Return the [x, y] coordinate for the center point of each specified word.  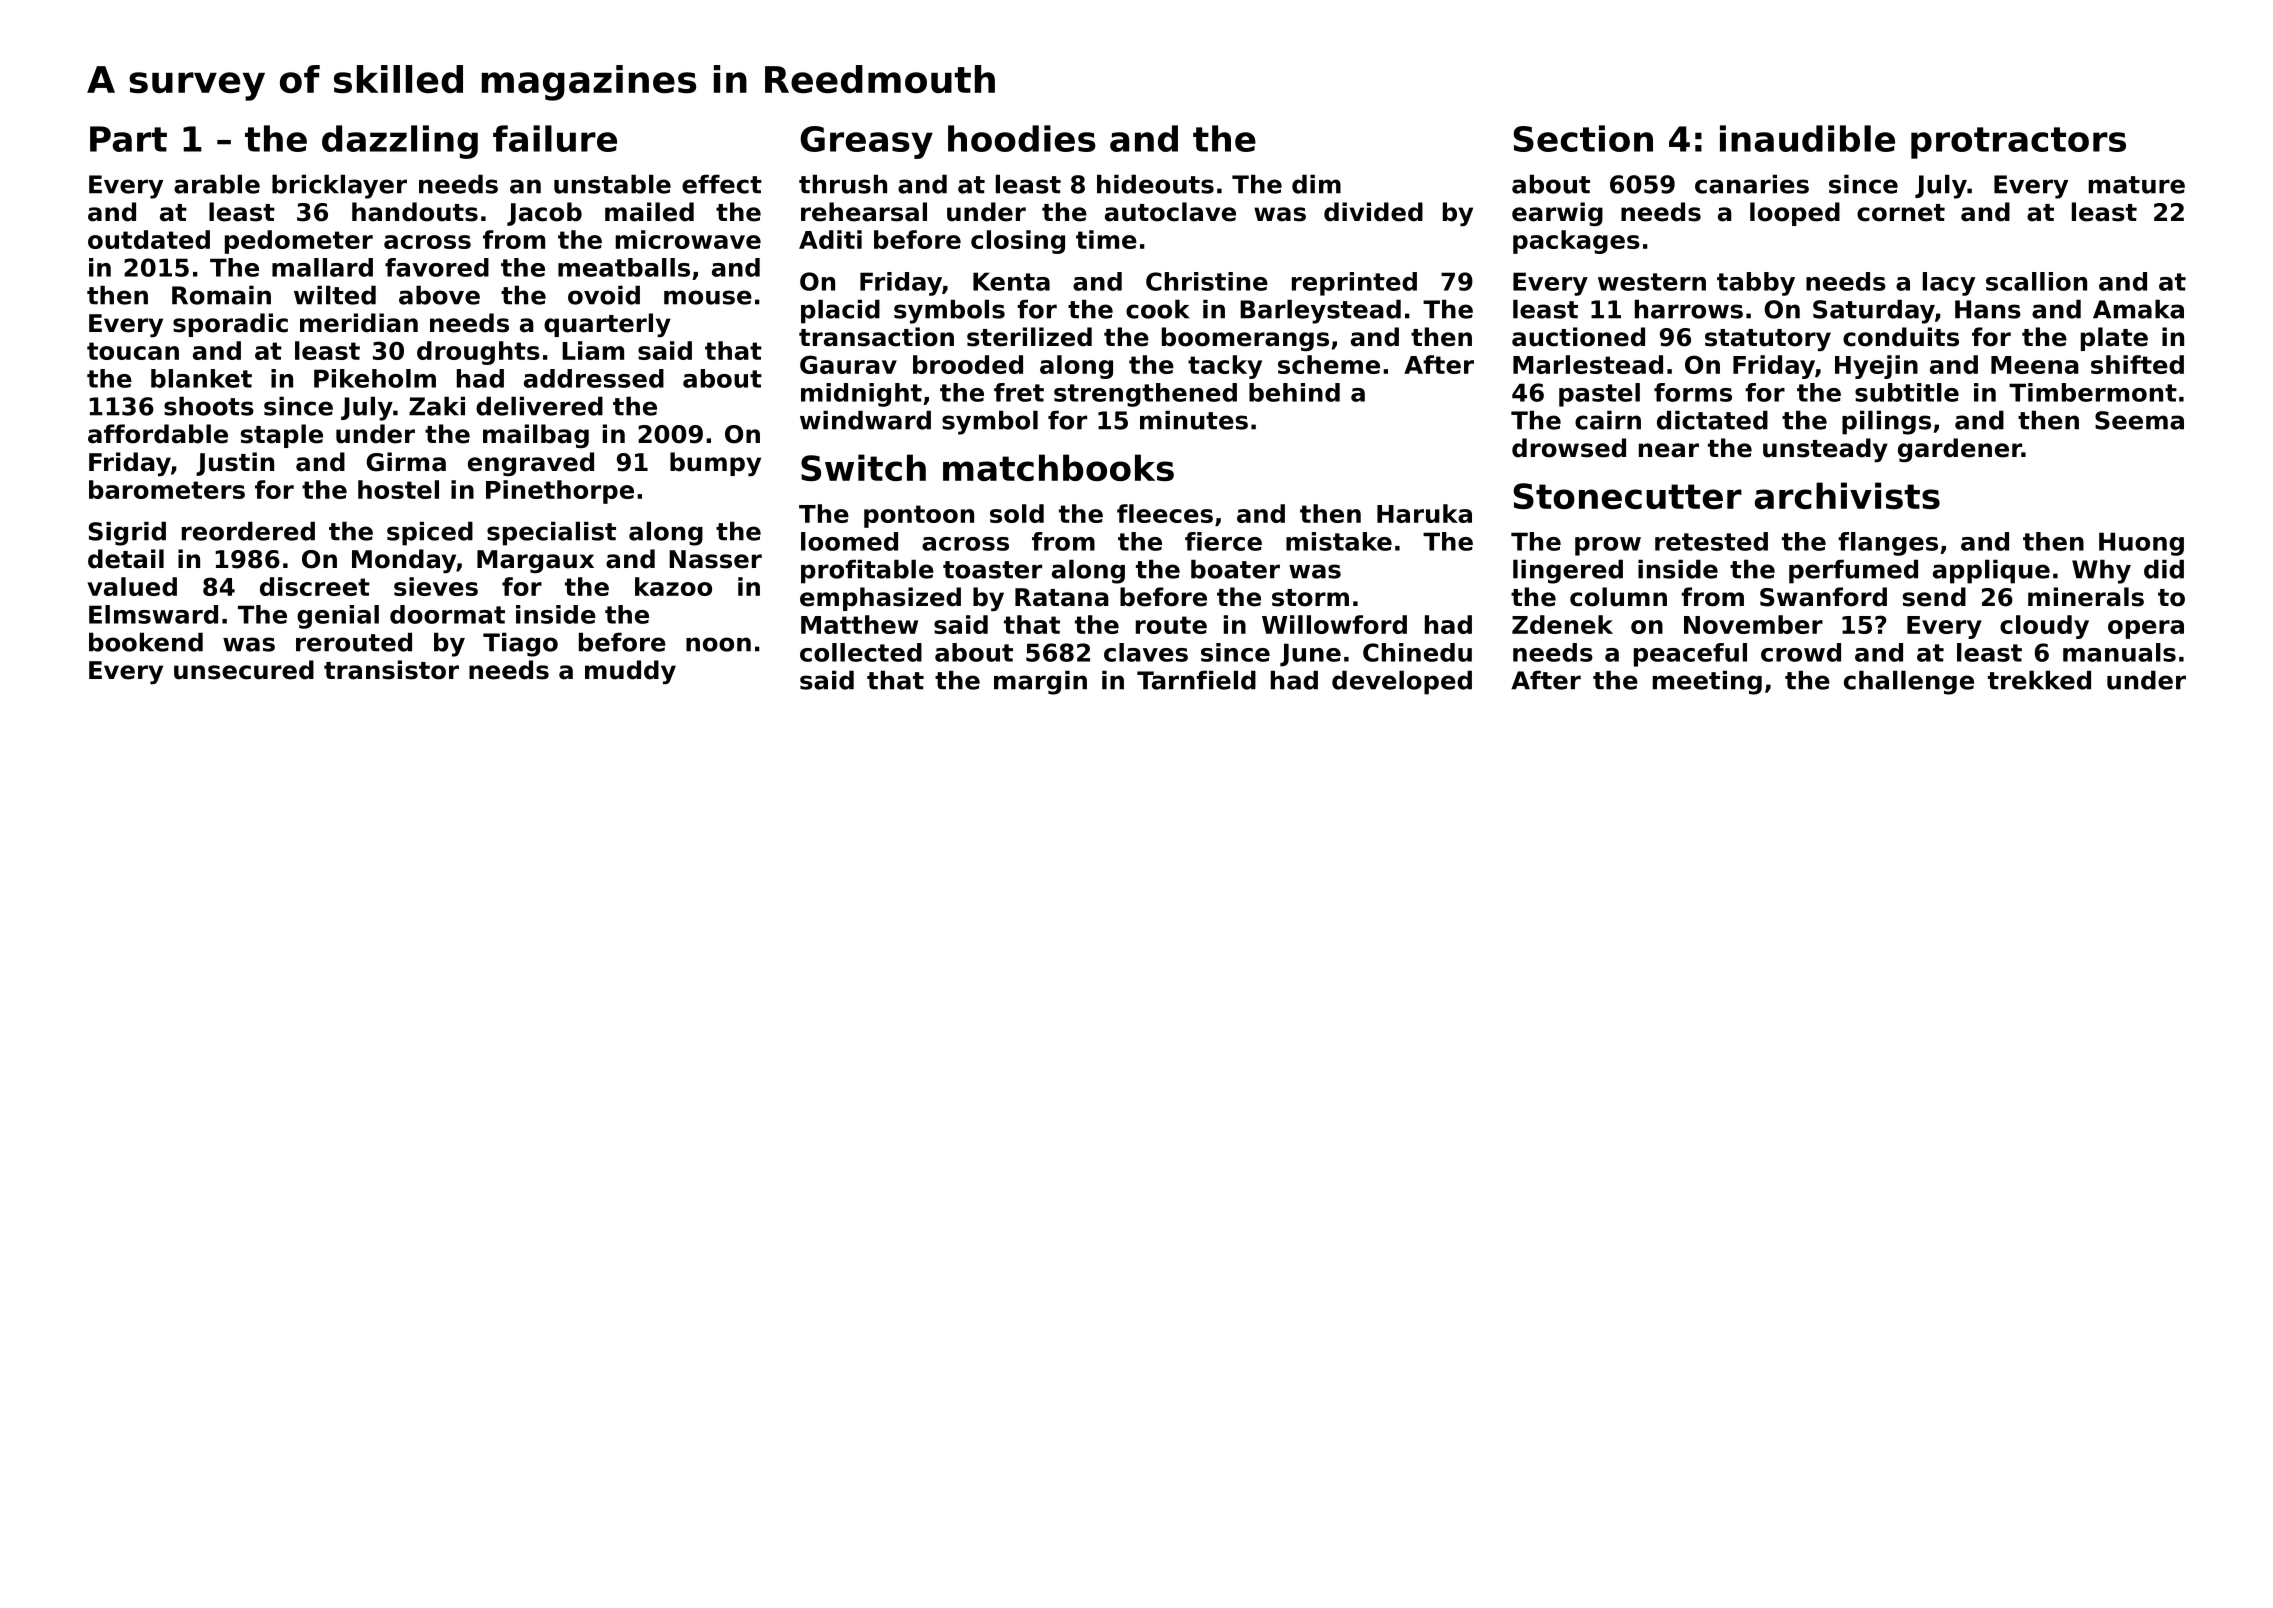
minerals [2086, 597]
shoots [209, 406]
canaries [1752, 184]
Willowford [1334, 624]
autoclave [1170, 212]
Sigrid [127, 533]
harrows [1689, 309]
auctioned [1578, 337]
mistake [1339, 541]
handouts [415, 212]
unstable [612, 184]
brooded [968, 364]
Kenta [1011, 281]
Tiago [520, 644]
